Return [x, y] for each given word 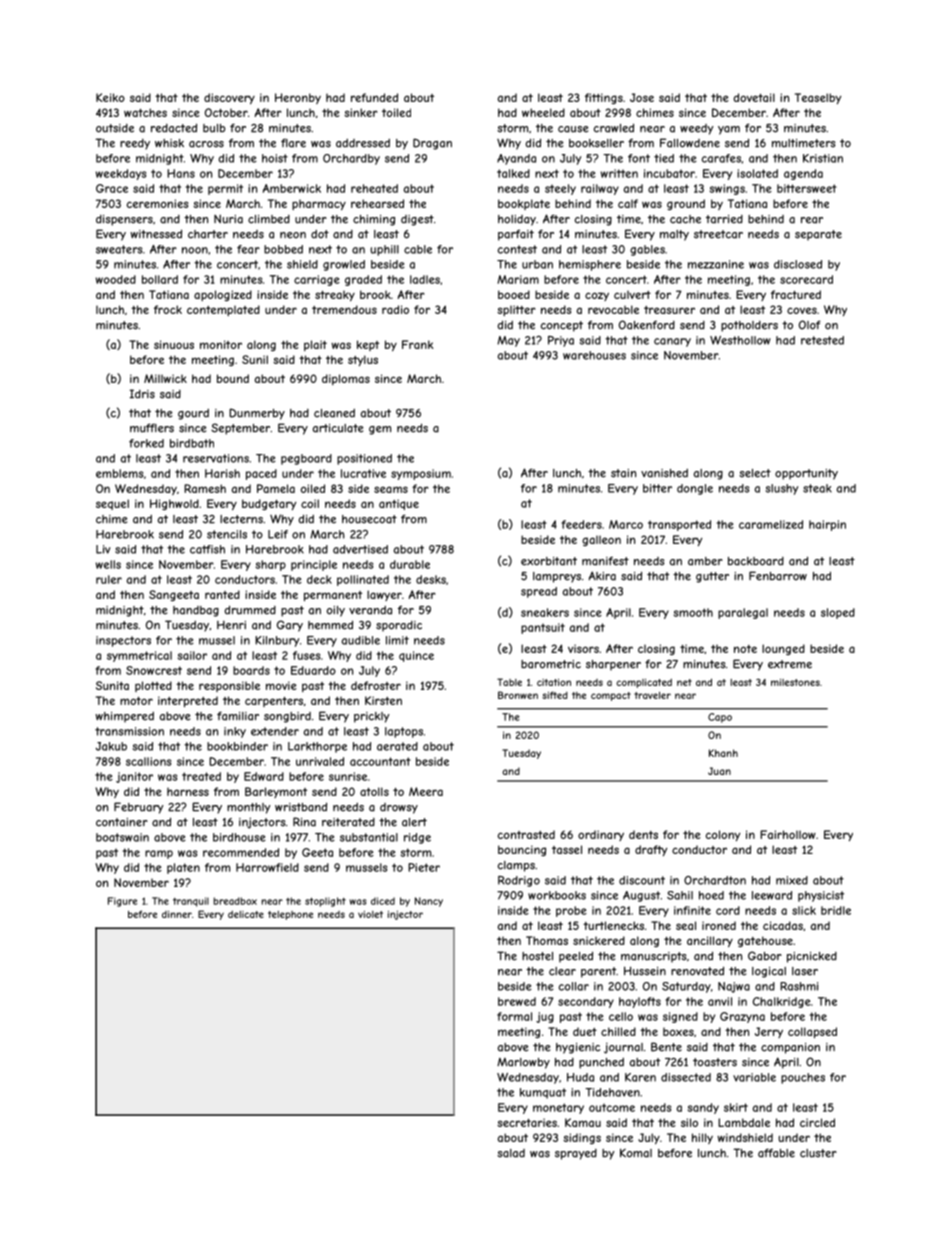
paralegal [743, 613]
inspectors [123, 641]
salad [511, 1153]
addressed [363, 143]
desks [431, 579]
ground [686, 204]
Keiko [110, 97]
